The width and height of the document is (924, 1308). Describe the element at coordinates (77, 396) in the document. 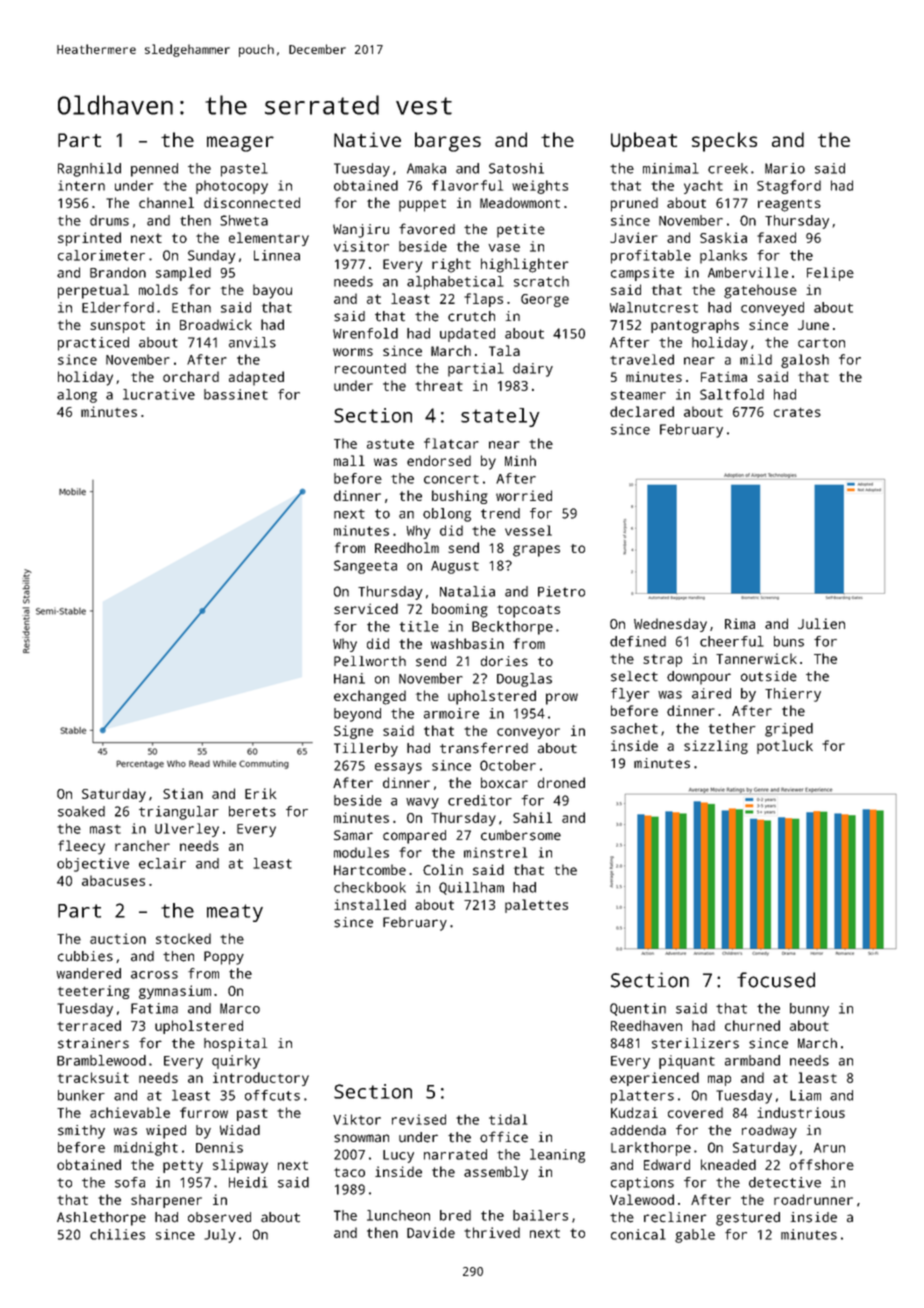

I see `along` at that location.
